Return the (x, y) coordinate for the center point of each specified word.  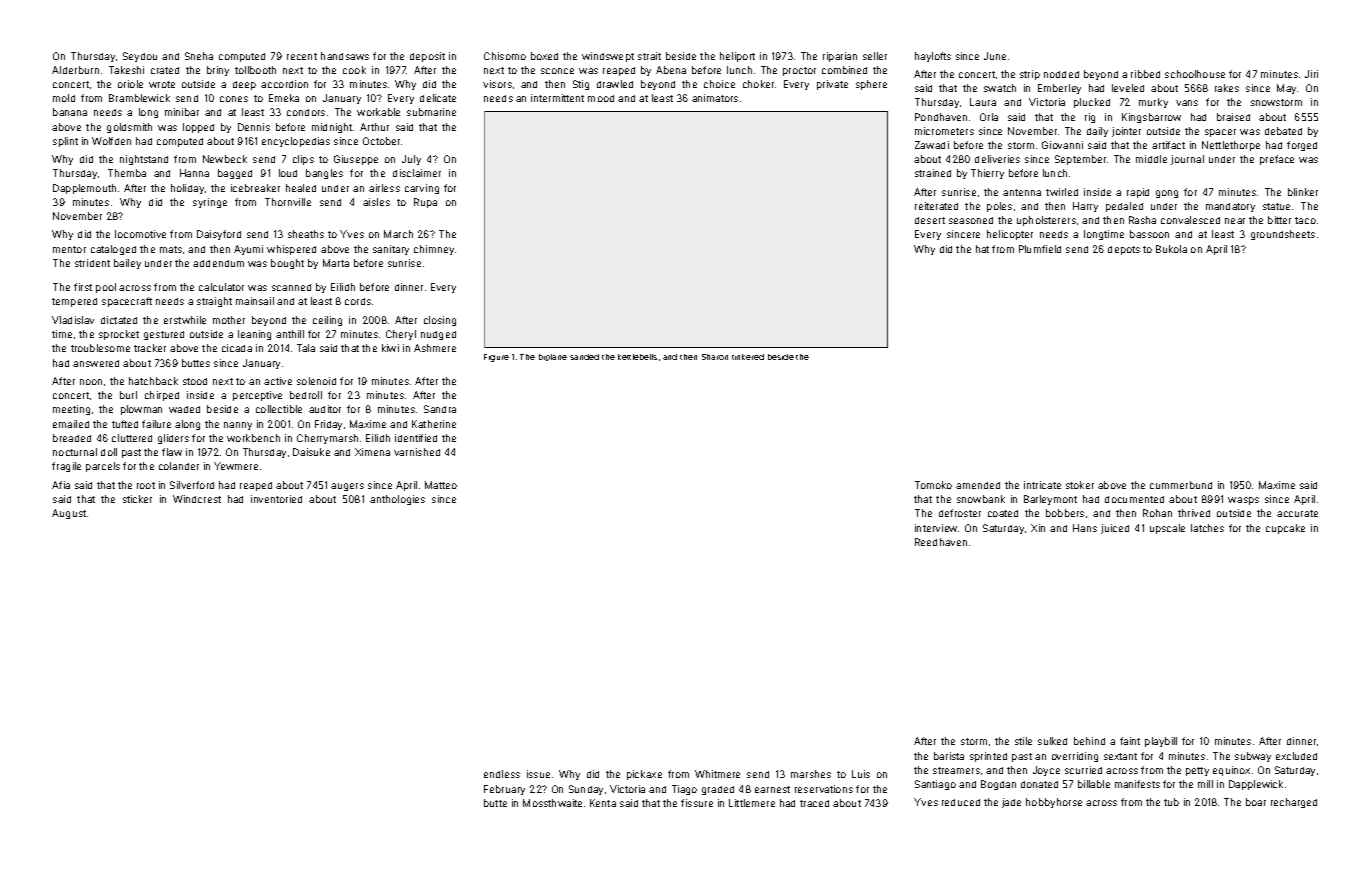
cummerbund (1181, 485)
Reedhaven (941, 542)
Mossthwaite (552, 803)
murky (1153, 103)
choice (719, 84)
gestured (164, 335)
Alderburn (75, 70)
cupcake (1285, 529)
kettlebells (637, 357)
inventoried (276, 499)
